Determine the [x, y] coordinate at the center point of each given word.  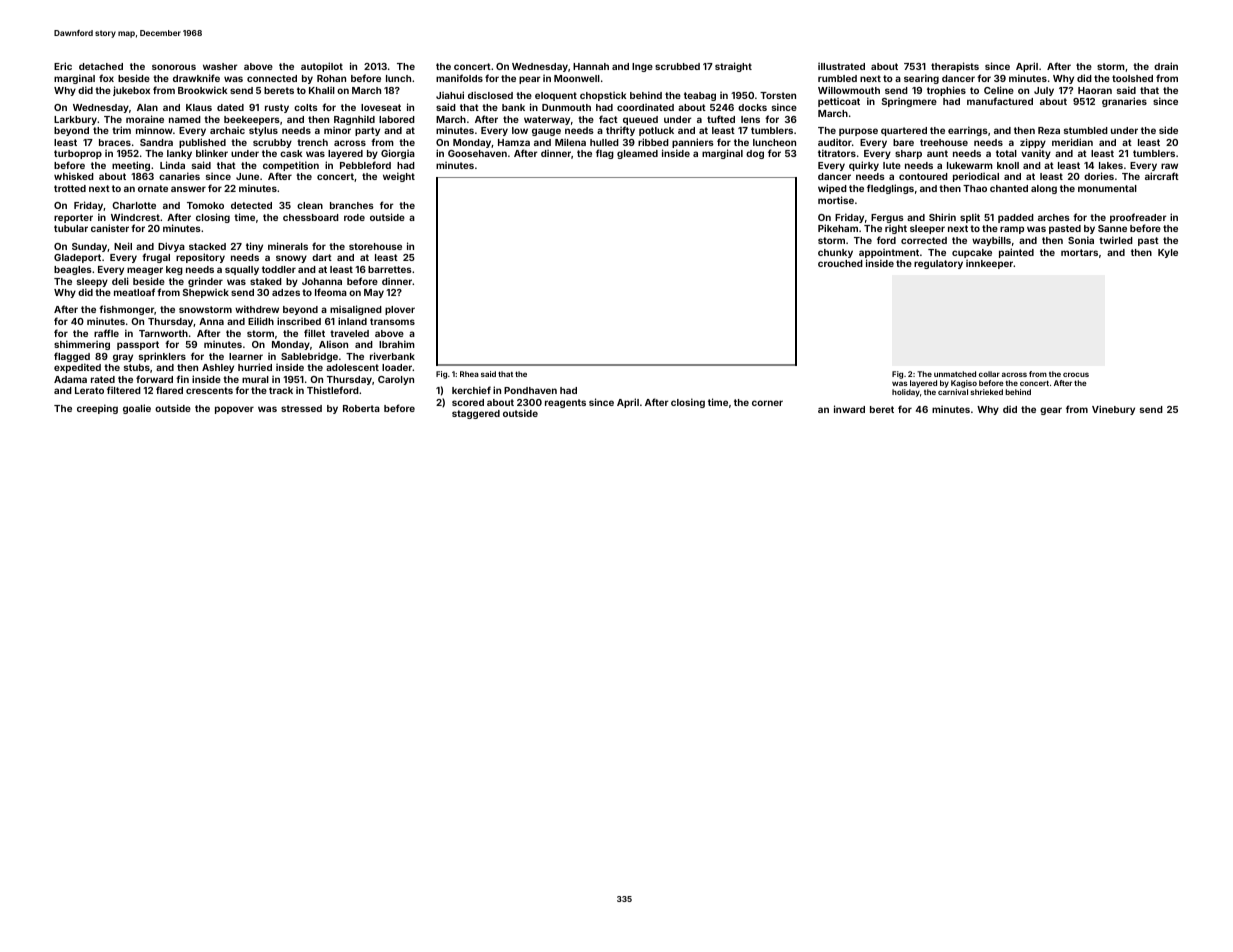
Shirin [942, 217]
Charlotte [134, 205]
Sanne [1112, 228]
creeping [97, 409]
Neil [123, 246]
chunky [835, 253]
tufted [721, 119]
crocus [1076, 374]
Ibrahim [397, 344]
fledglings [890, 189]
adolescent [352, 367]
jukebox [131, 91]
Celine [999, 90]
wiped [832, 189]
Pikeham [838, 228]
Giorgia [398, 154]
